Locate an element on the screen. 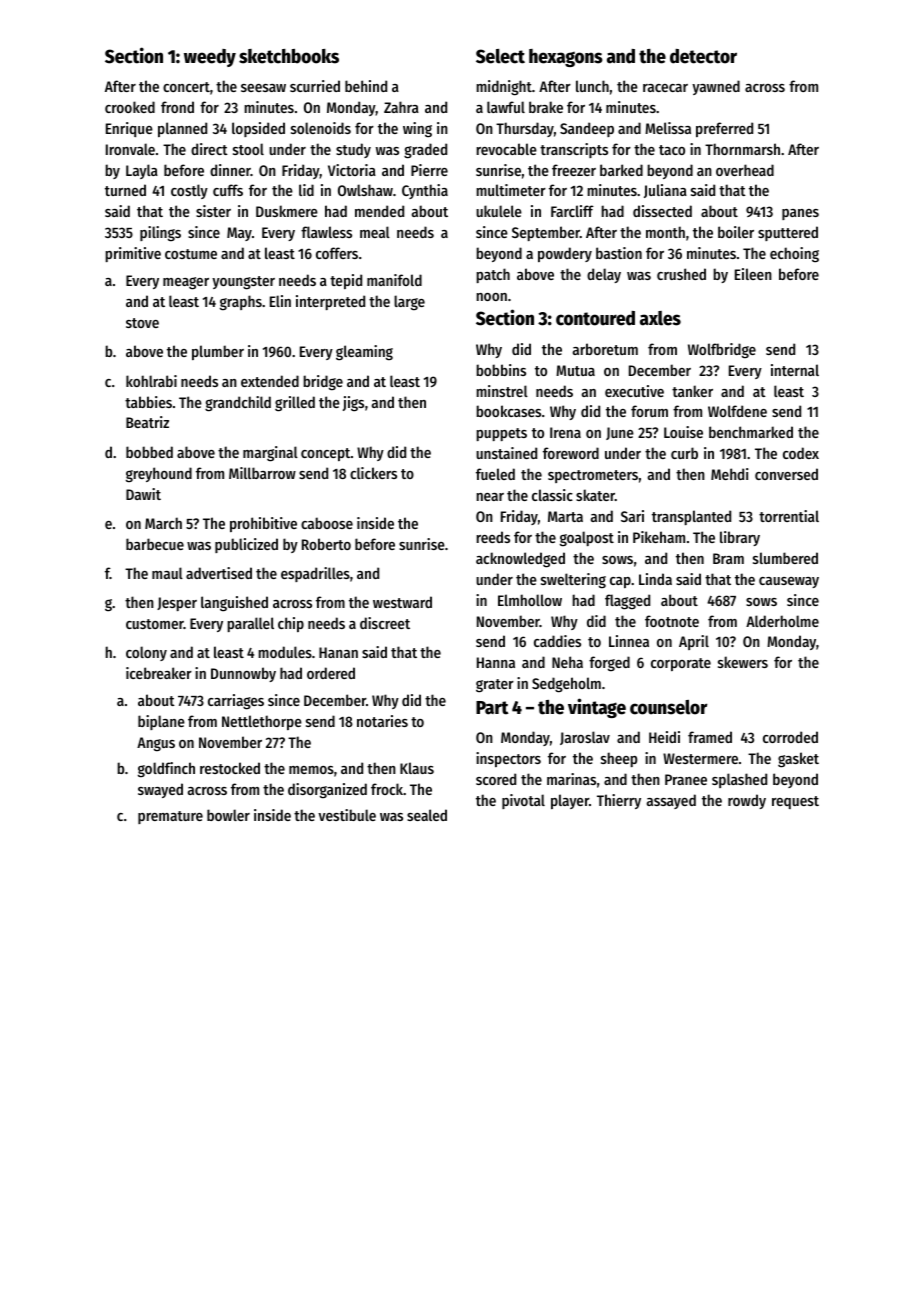 The image size is (924, 1308). Roberto is located at coordinates (326, 544).
